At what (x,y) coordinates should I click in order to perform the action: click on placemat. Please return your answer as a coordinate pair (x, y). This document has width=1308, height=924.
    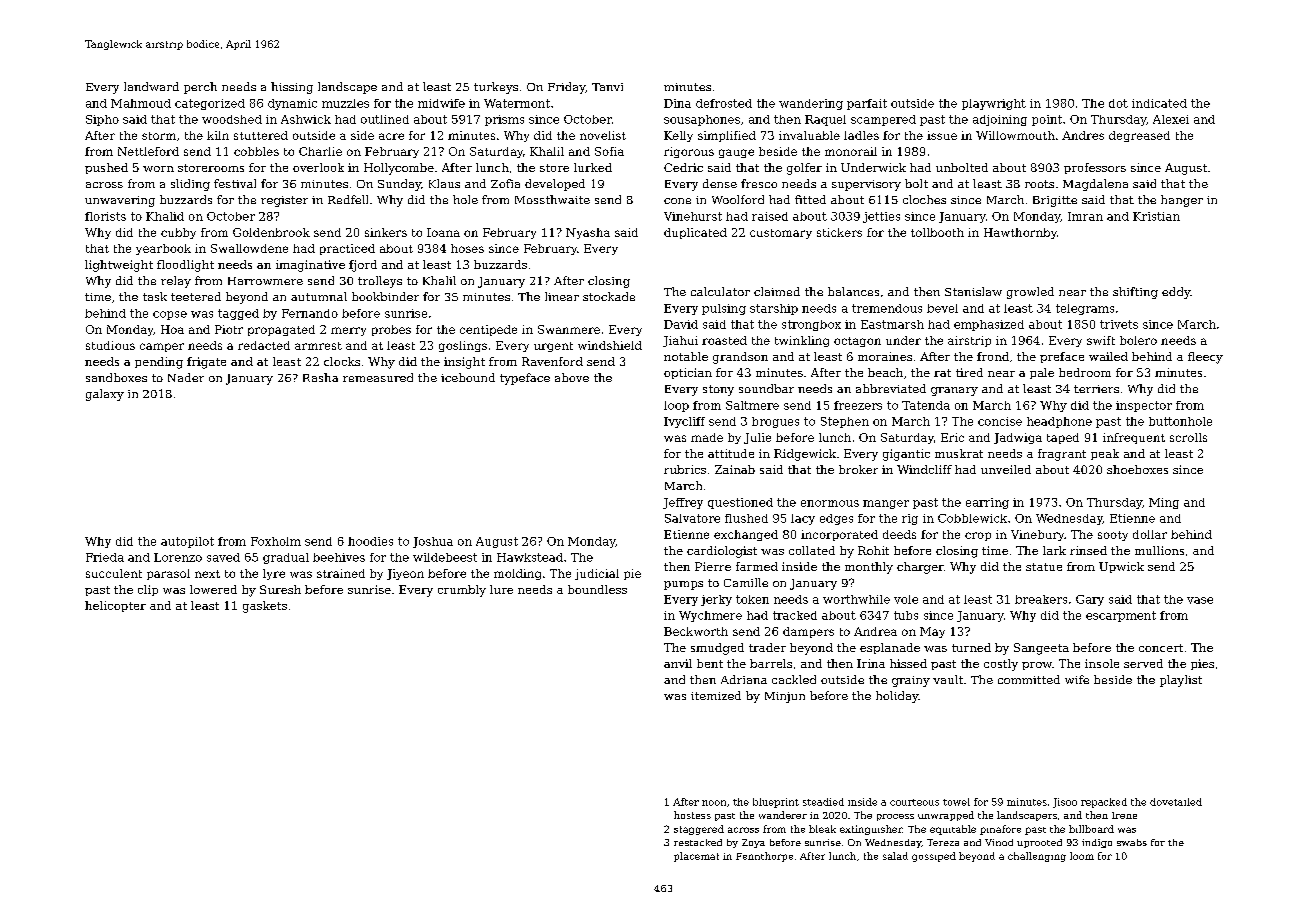
    Looking at the image, I should click on (696, 857).
